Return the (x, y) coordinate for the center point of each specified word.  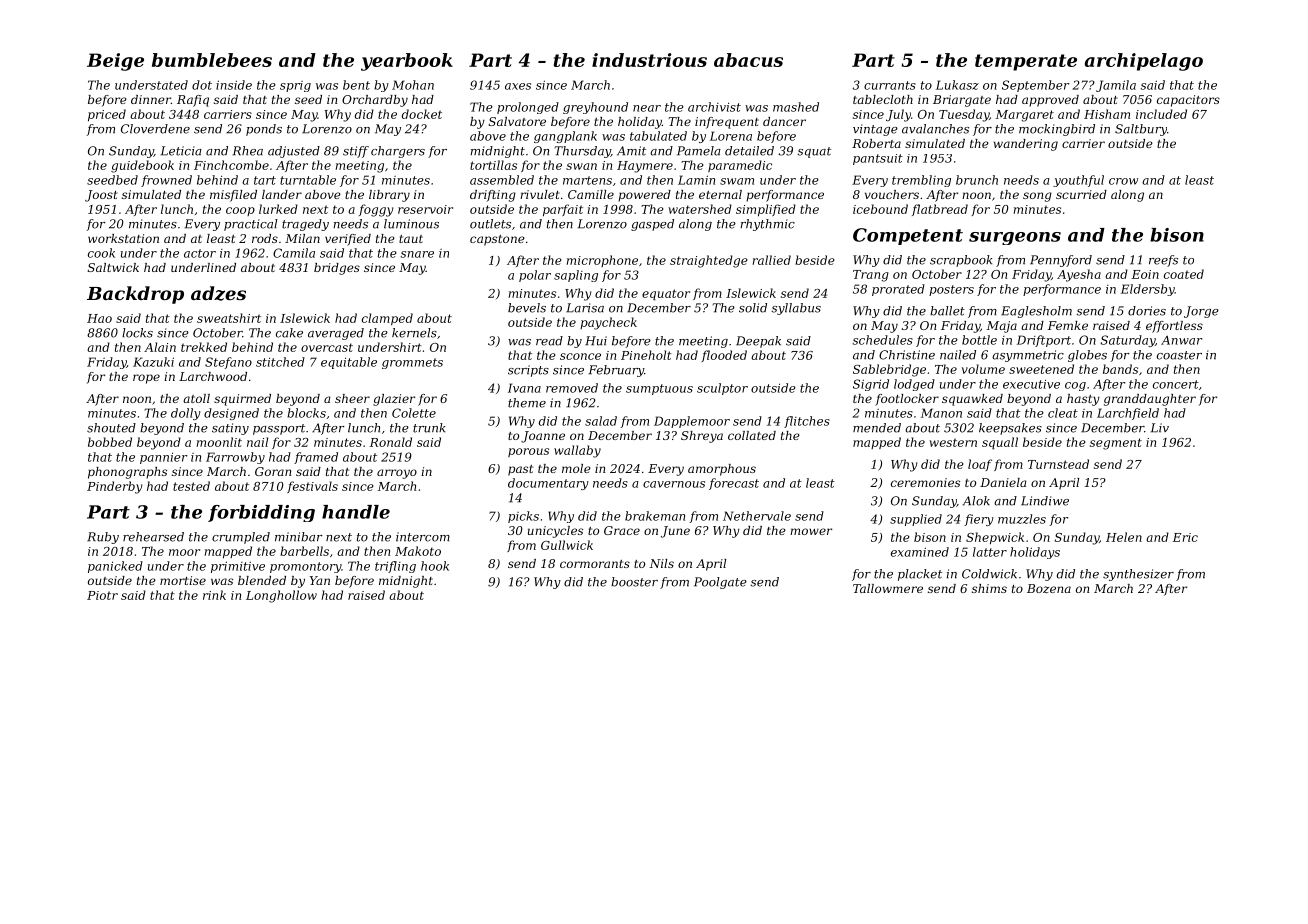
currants (890, 85)
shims (989, 588)
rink (214, 595)
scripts (528, 371)
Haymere (645, 167)
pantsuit (878, 159)
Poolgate (720, 583)
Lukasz (957, 85)
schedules (883, 340)
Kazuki (153, 362)
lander (282, 194)
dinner (151, 99)
